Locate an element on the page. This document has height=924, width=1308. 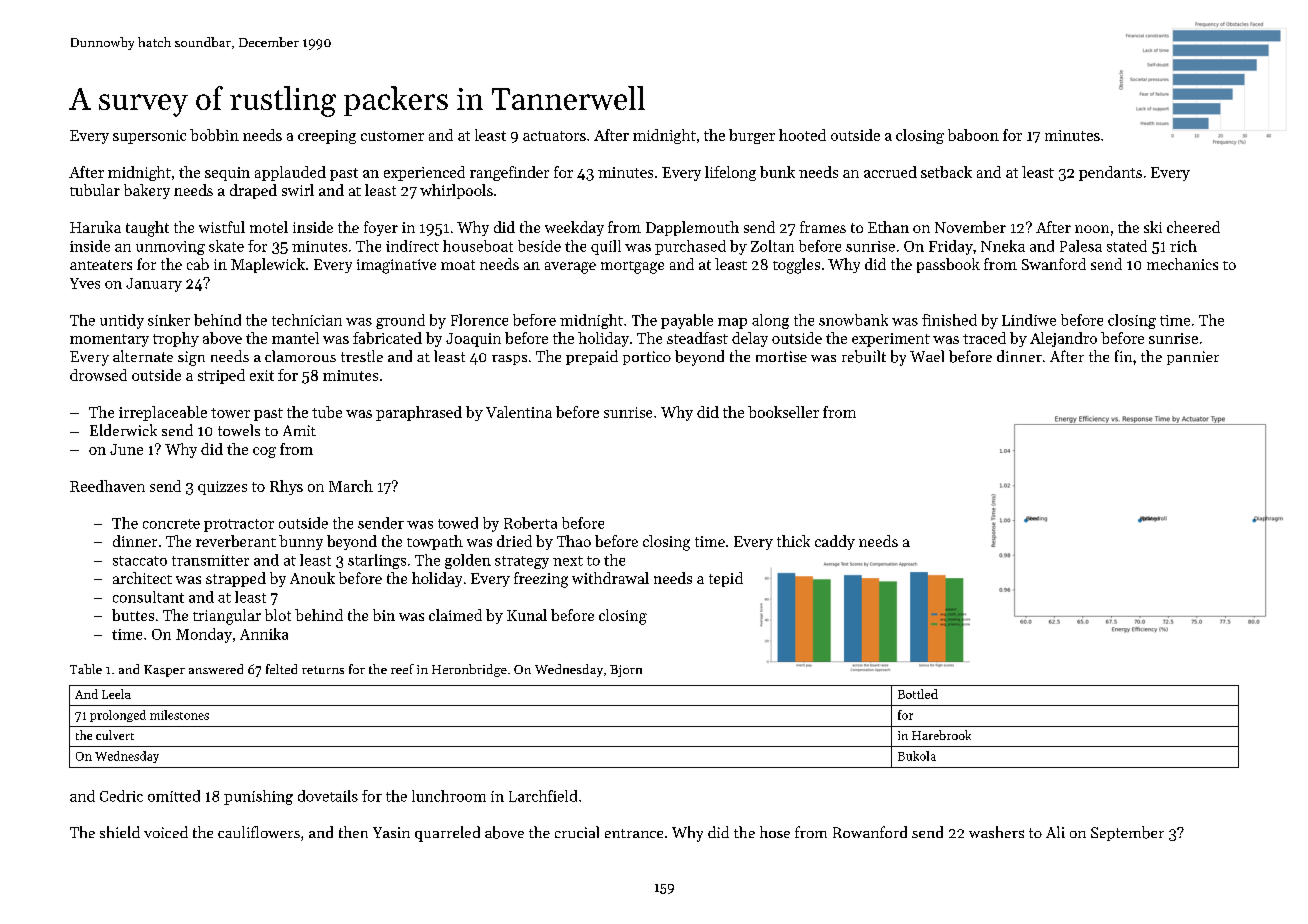
blot is located at coordinates (278, 615).
